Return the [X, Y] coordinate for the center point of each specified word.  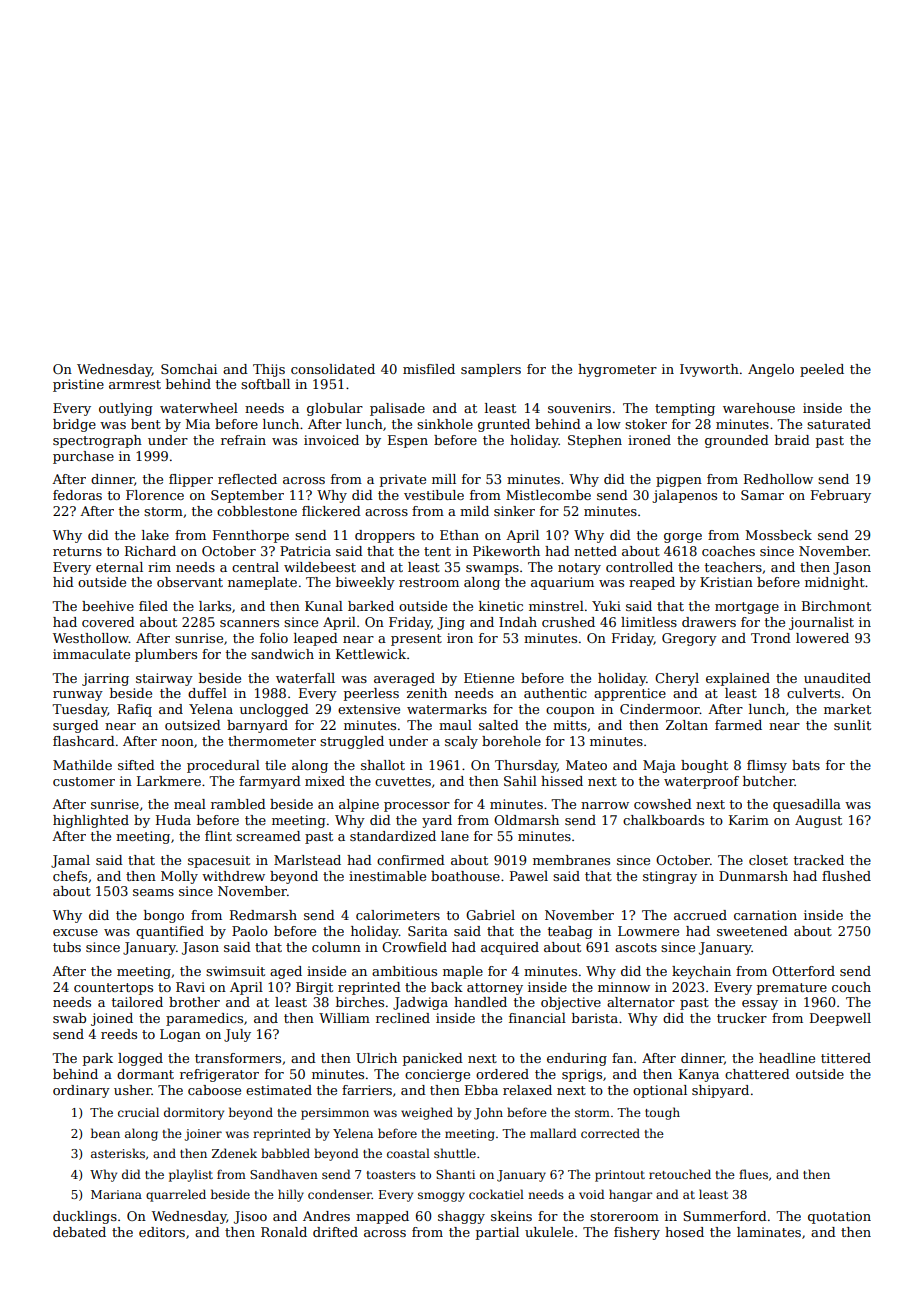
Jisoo [250, 1217]
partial [497, 1233]
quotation [839, 1217]
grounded [737, 441]
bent [146, 424]
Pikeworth [506, 551]
